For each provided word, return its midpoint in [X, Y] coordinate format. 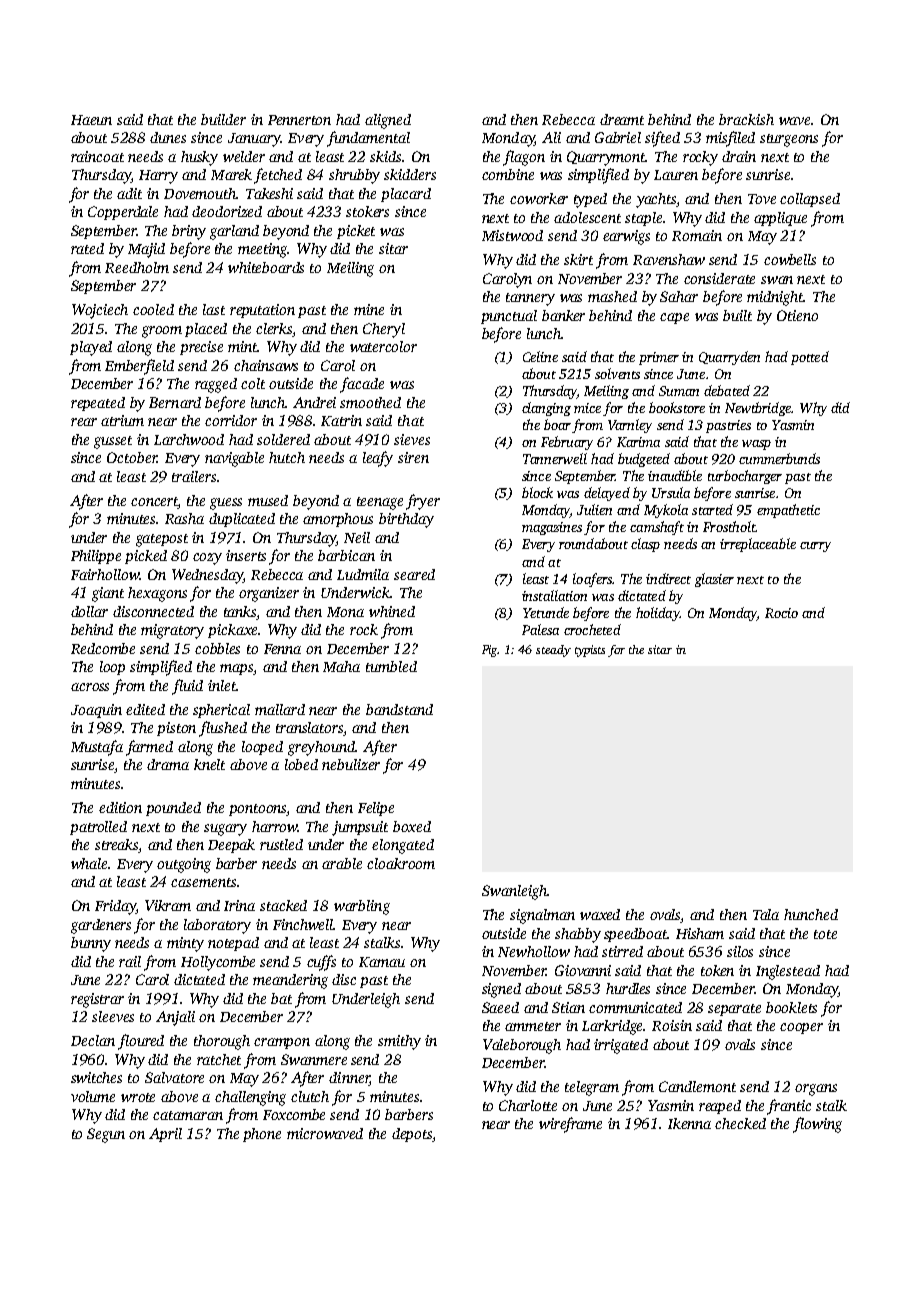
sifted [662, 139]
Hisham [700, 933]
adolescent [587, 217]
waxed [600, 914]
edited [145, 709]
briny [189, 232]
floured [141, 1042]
